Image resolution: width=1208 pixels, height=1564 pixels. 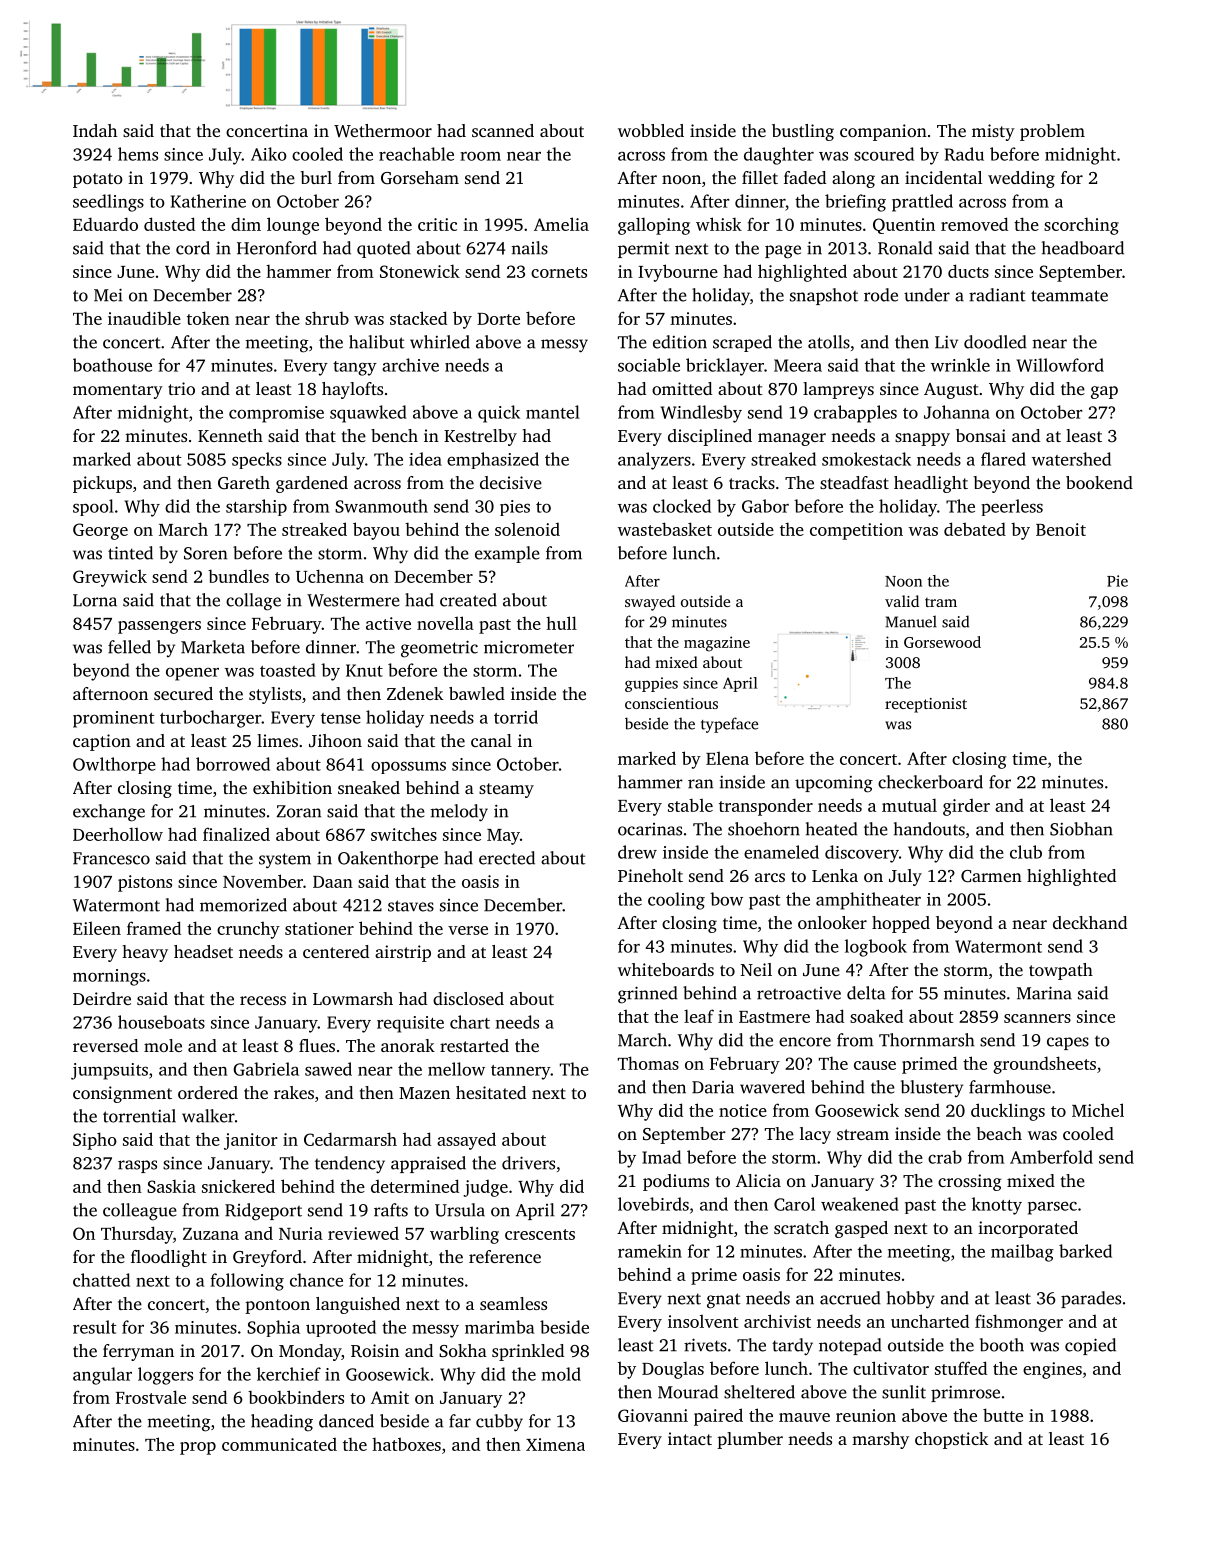 I want to click on Imad, so click(x=661, y=1157).
